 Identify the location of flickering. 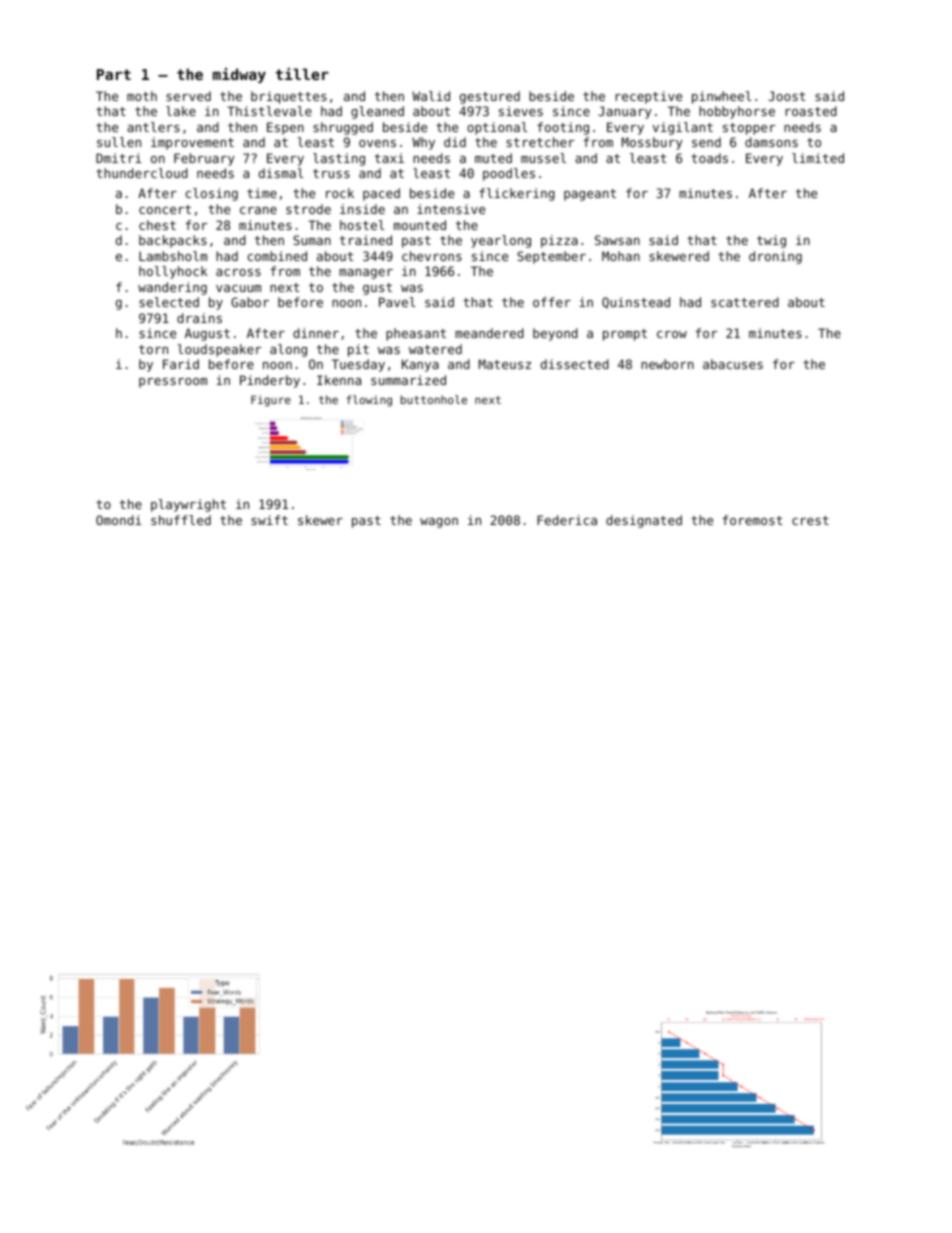
(517, 194).
